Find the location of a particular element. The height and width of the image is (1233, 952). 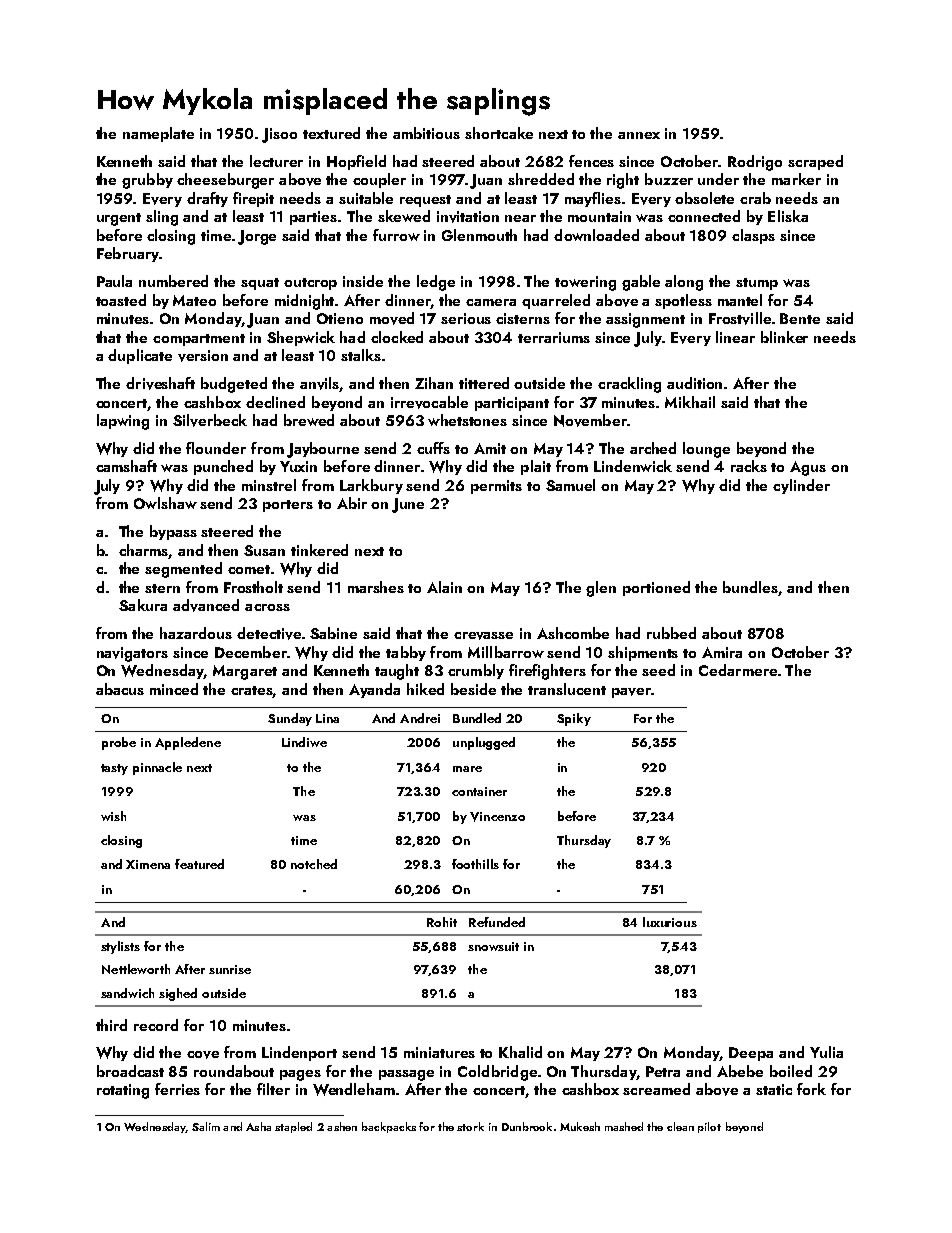

Mikhail is located at coordinates (690, 402).
